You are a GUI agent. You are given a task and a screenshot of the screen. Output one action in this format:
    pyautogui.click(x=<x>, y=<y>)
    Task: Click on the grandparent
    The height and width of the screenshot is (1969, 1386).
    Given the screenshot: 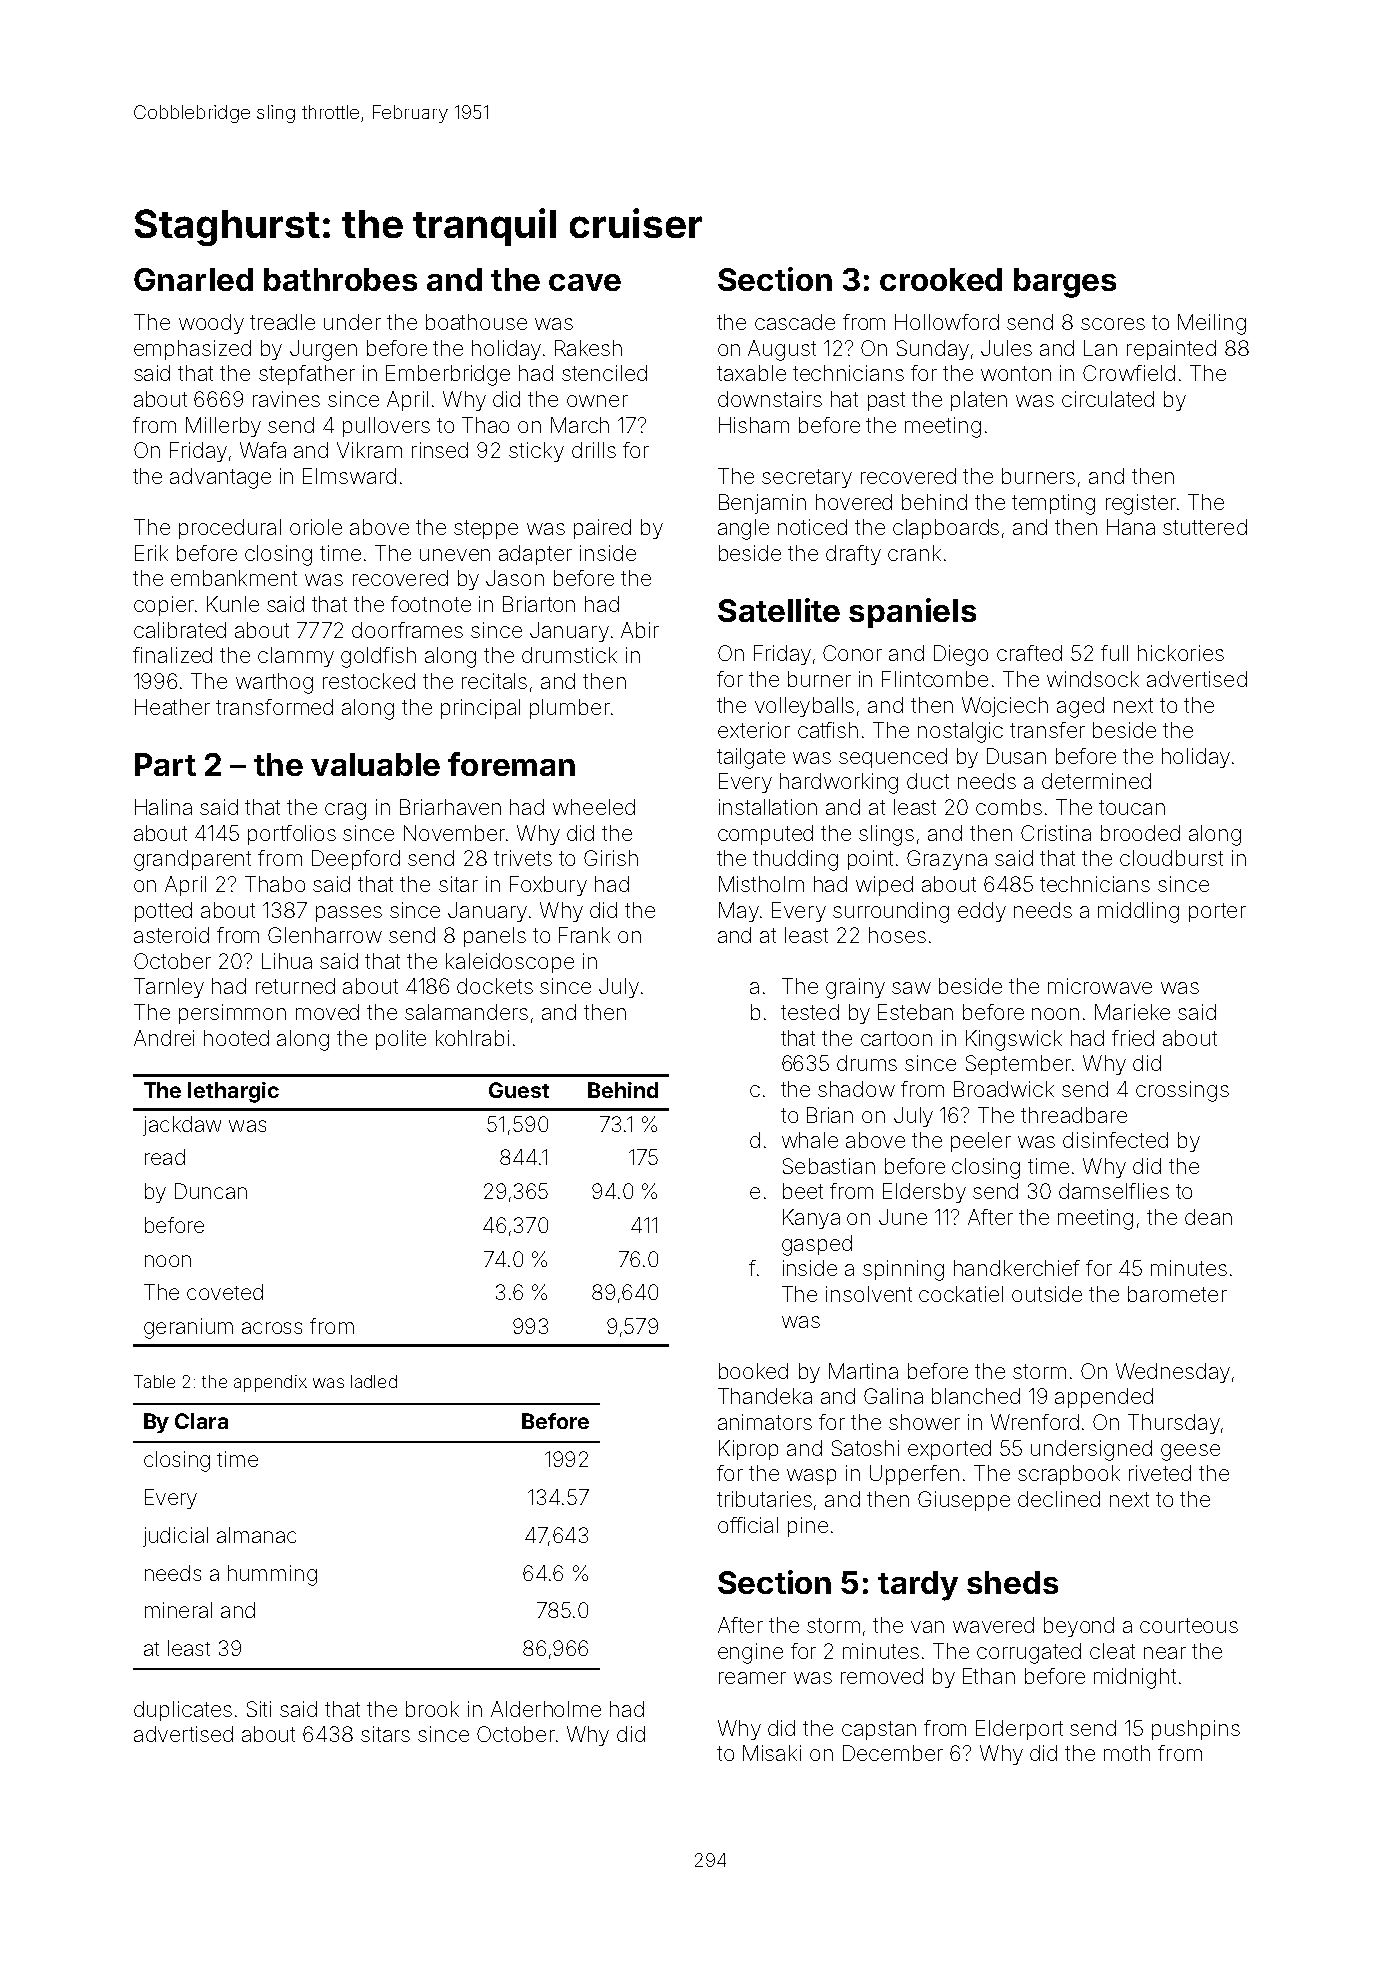 What is the action you would take?
    pyautogui.click(x=192, y=860)
